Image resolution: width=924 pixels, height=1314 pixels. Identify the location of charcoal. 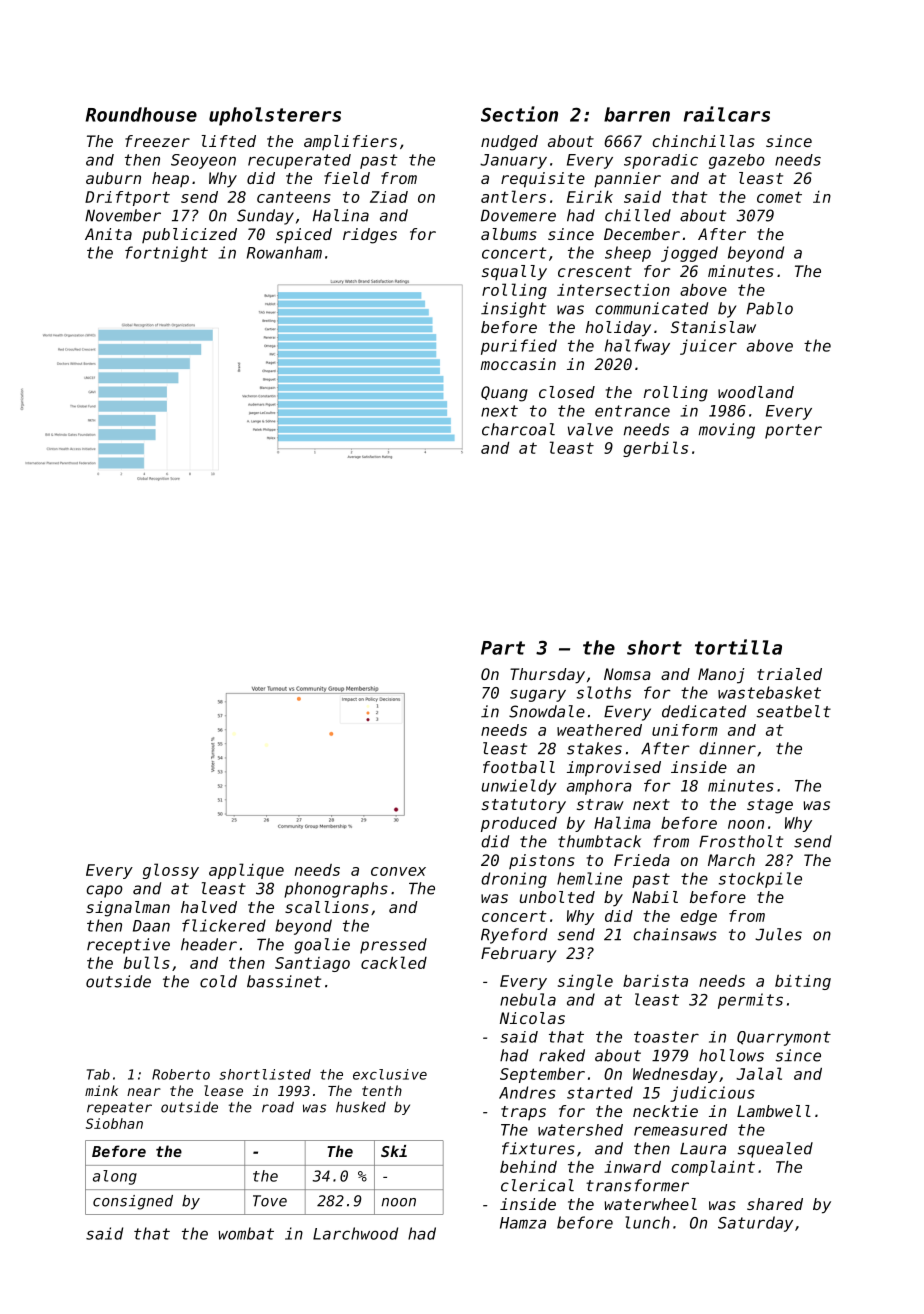
(518, 429).
